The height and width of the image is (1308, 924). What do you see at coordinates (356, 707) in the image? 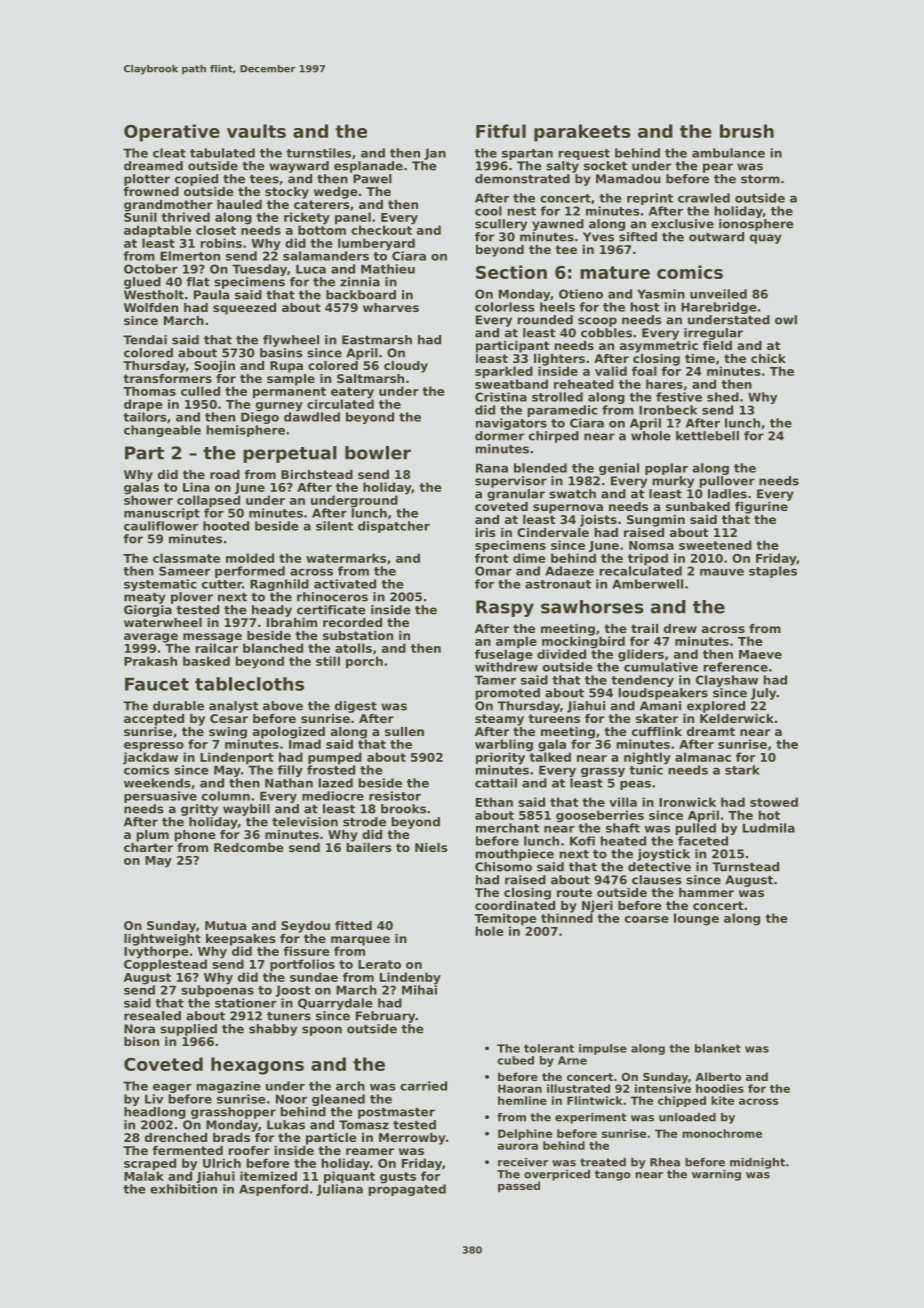
I see `digest` at bounding box center [356, 707].
